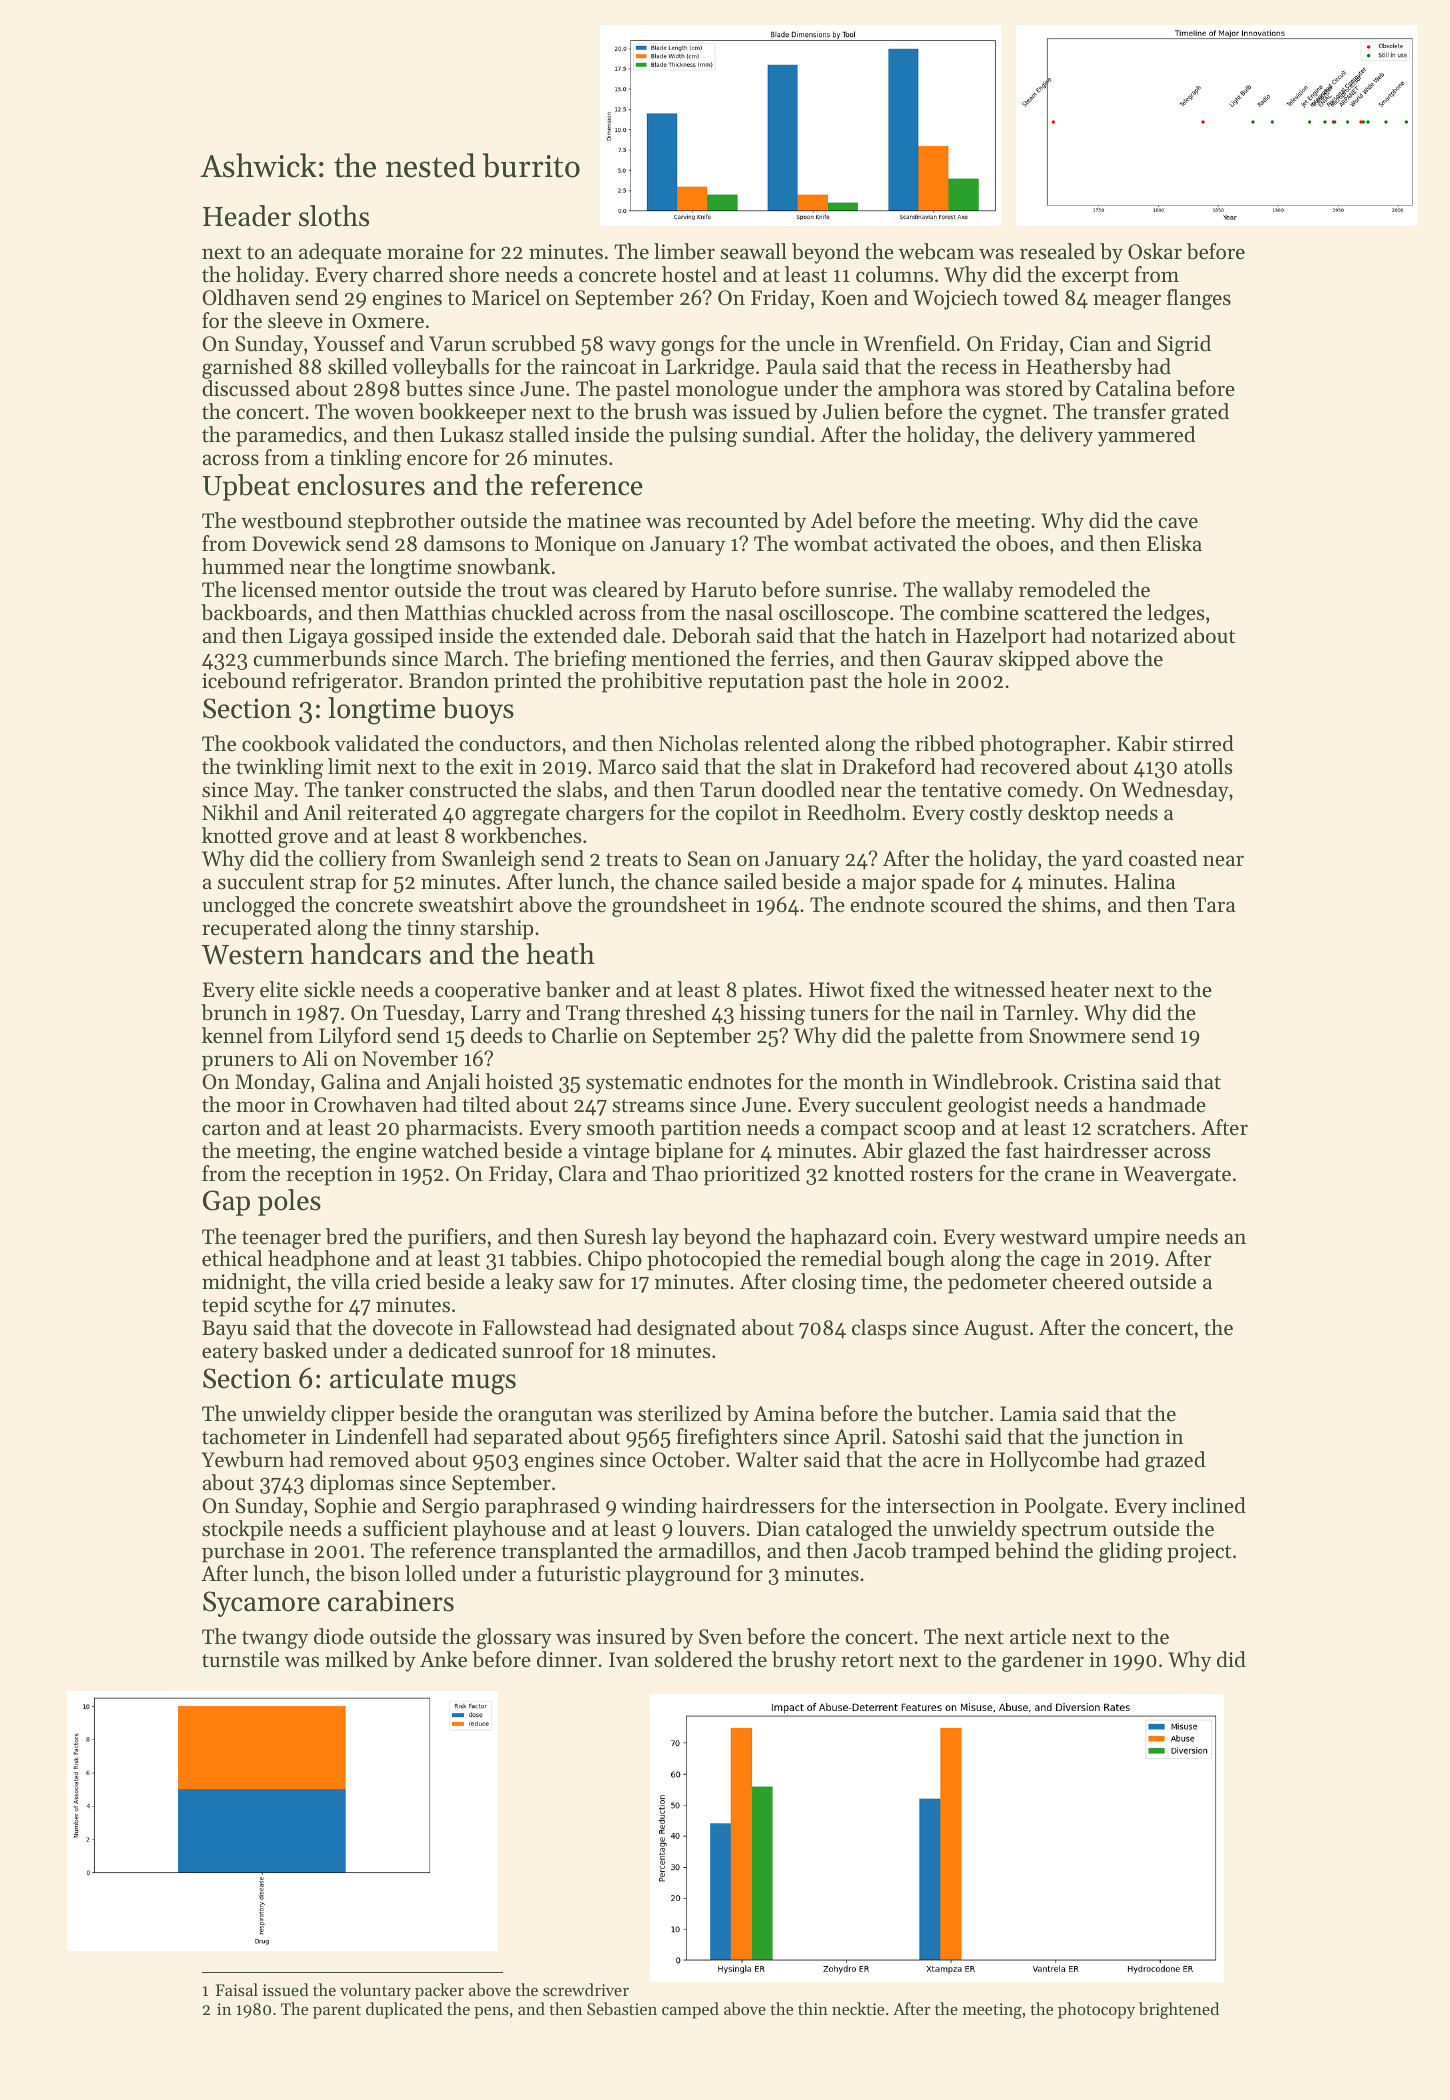  What do you see at coordinates (361, 485) in the screenshot?
I see `enclosures` at bounding box center [361, 485].
